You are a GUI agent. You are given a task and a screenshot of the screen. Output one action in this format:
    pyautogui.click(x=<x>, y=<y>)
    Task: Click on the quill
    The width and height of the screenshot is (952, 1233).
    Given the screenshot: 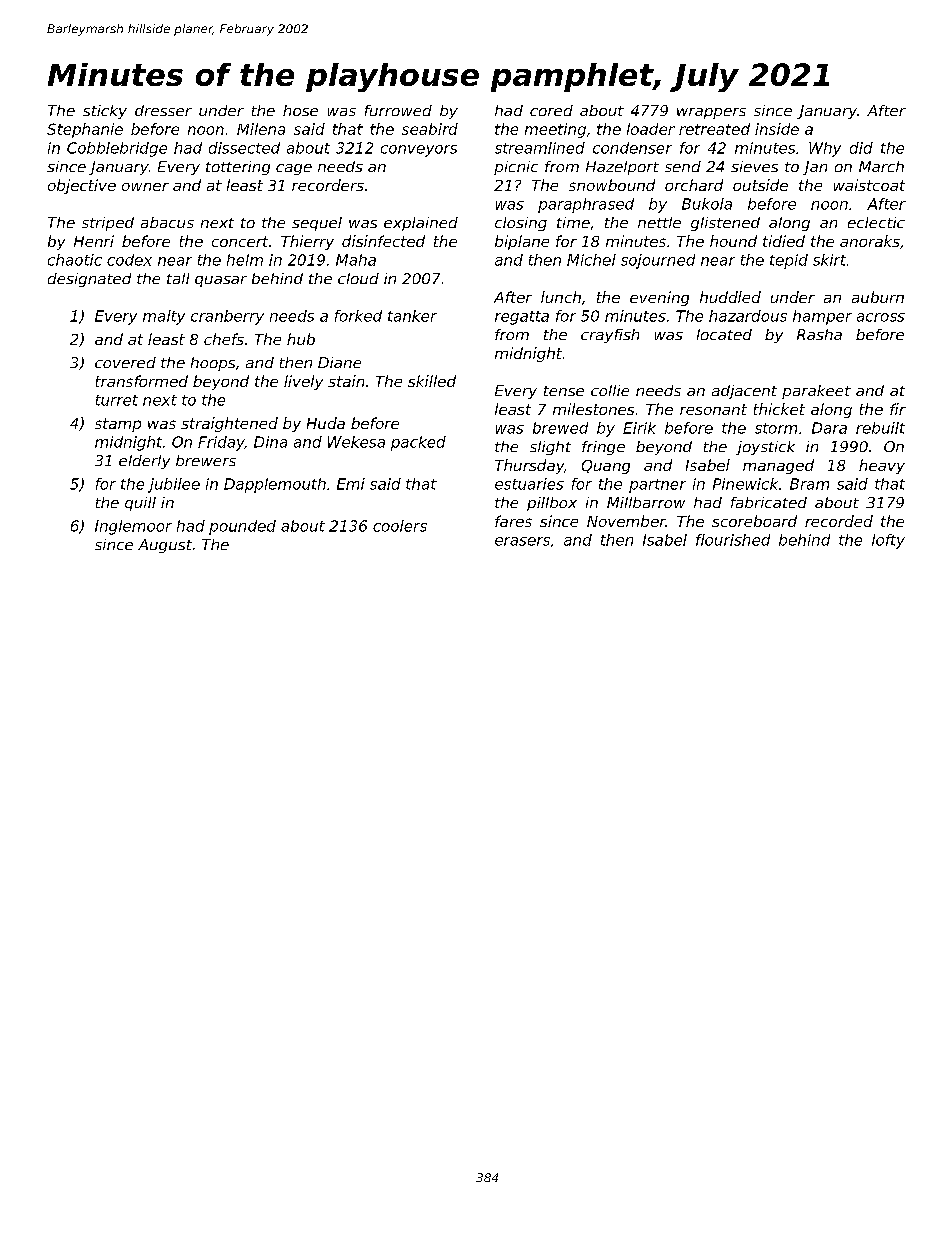 What is the action you would take?
    pyautogui.click(x=140, y=504)
